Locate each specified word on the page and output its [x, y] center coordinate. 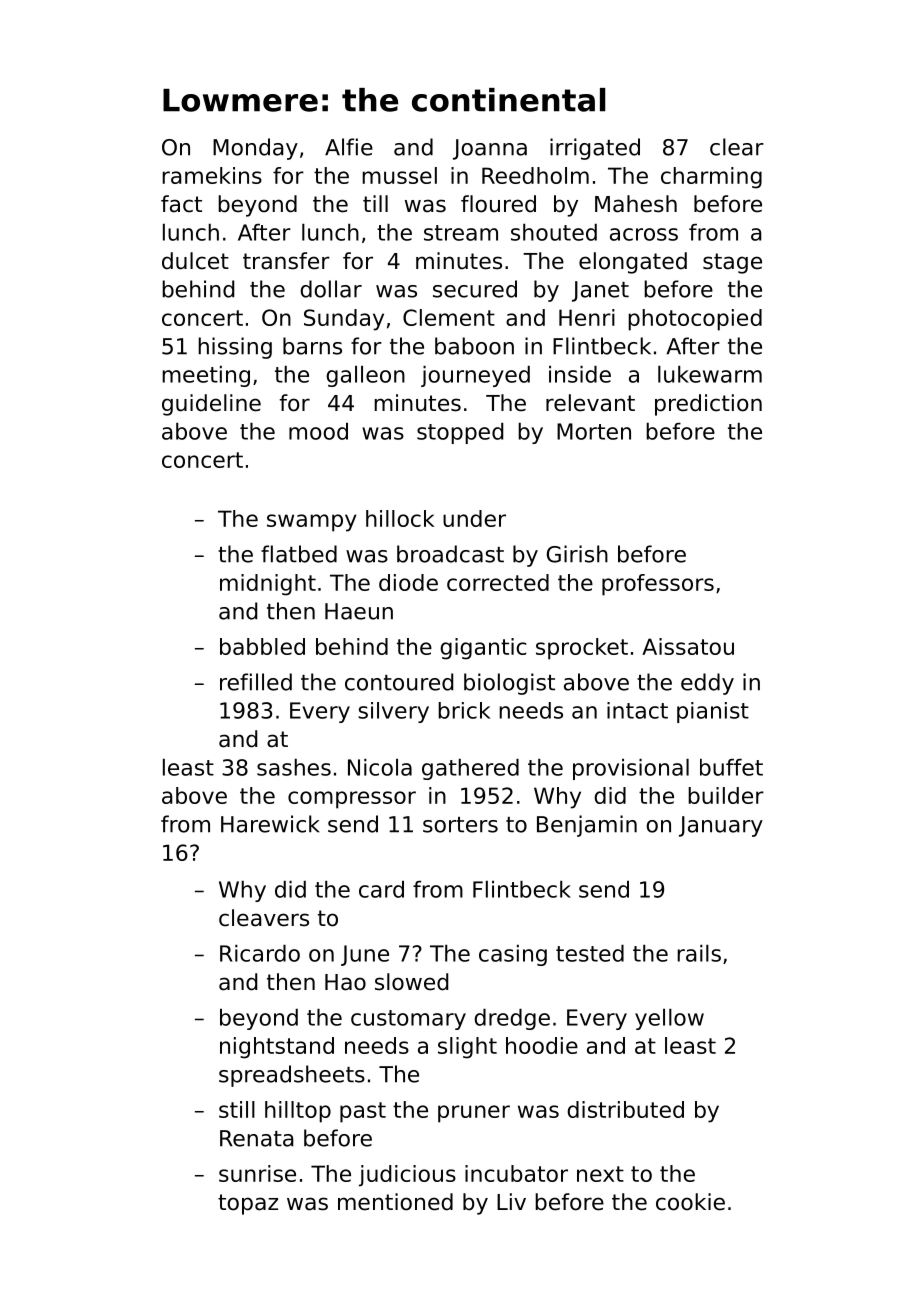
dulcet [195, 261]
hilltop [298, 1112]
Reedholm [535, 175]
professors [658, 585]
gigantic [483, 649]
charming [711, 178]
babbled [262, 646]
